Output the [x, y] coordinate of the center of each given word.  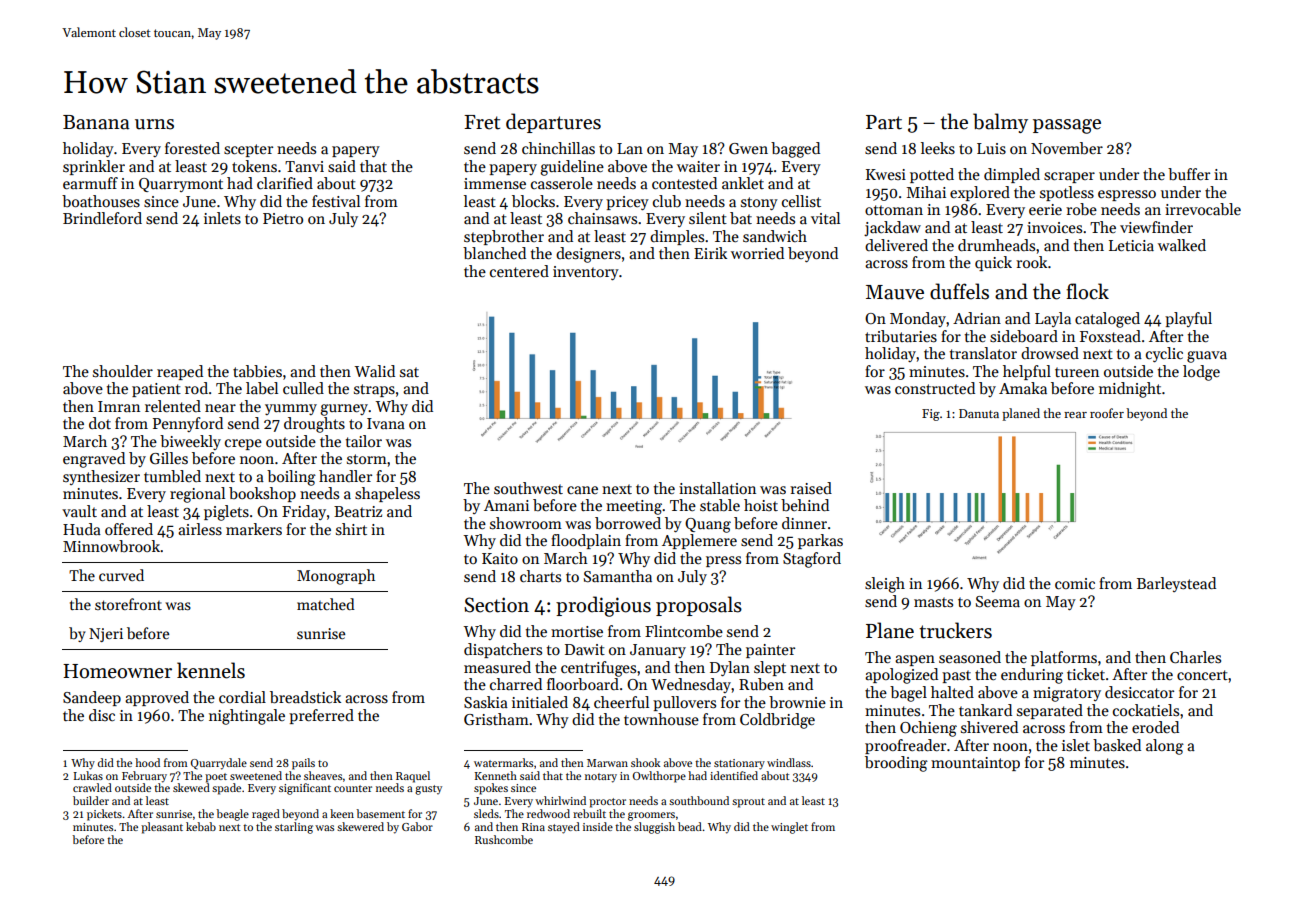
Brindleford [102, 218]
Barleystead [1176, 584]
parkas [820, 541]
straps [374, 390]
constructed [935, 388]
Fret [482, 122]
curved [121, 575]
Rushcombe [504, 839]
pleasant [162, 828]
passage [1067, 126]
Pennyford [188, 424]
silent [708, 218]
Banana [96, 122]
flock [1087, 291]
